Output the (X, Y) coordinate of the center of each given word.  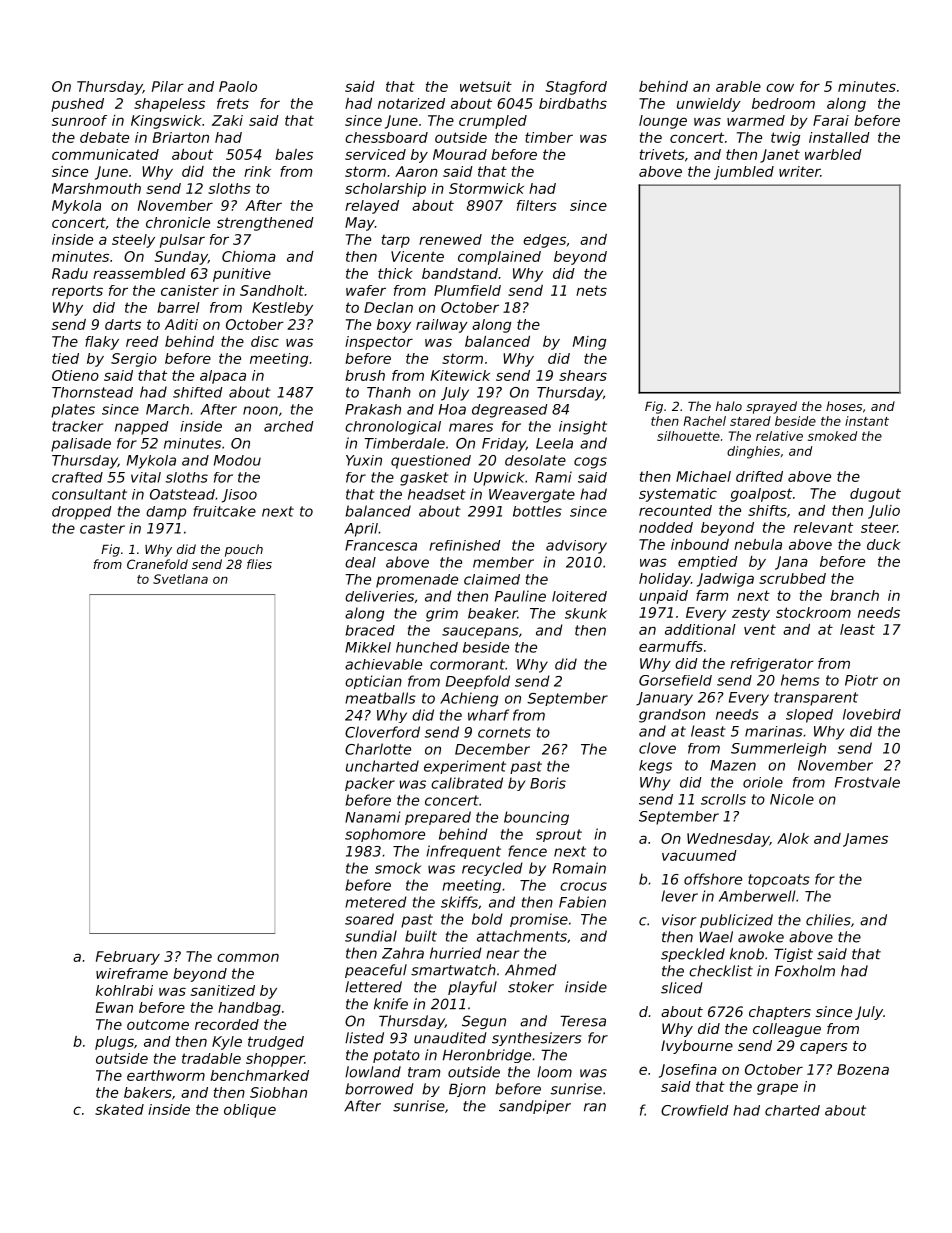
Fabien (582, 902)
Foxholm (805, 971)
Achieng (469, 699)
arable (738, 86)
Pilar (168, 86)
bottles (537, 511)
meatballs (380, 698)
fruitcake (224, 511)
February (128, 958)
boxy (394, 326)
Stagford (576, 88)
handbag (249, 1009)
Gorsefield (675, 680)
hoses (844, 406)
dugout (875, 495)
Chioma (249, 256)
